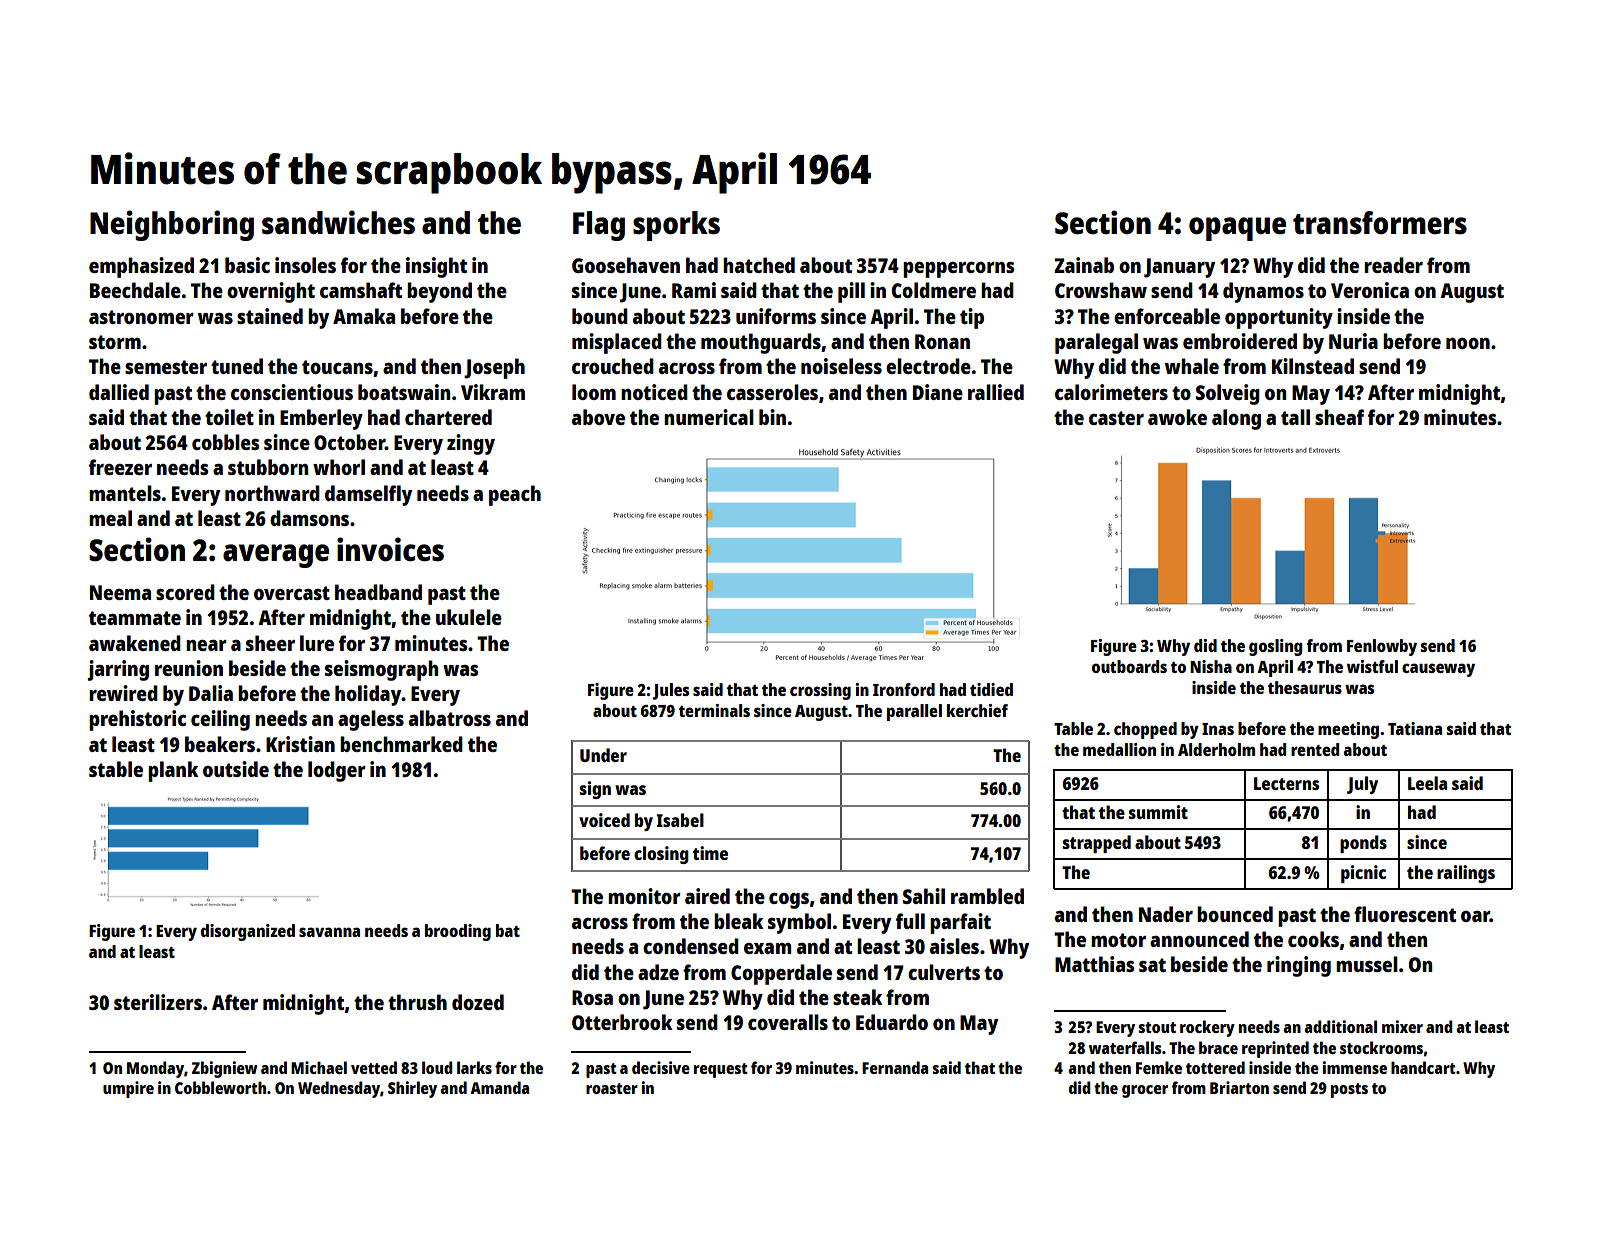  What do you see at coordinates (110, 518) in the page?
I see `meal` at bounding box center [110, 518].
